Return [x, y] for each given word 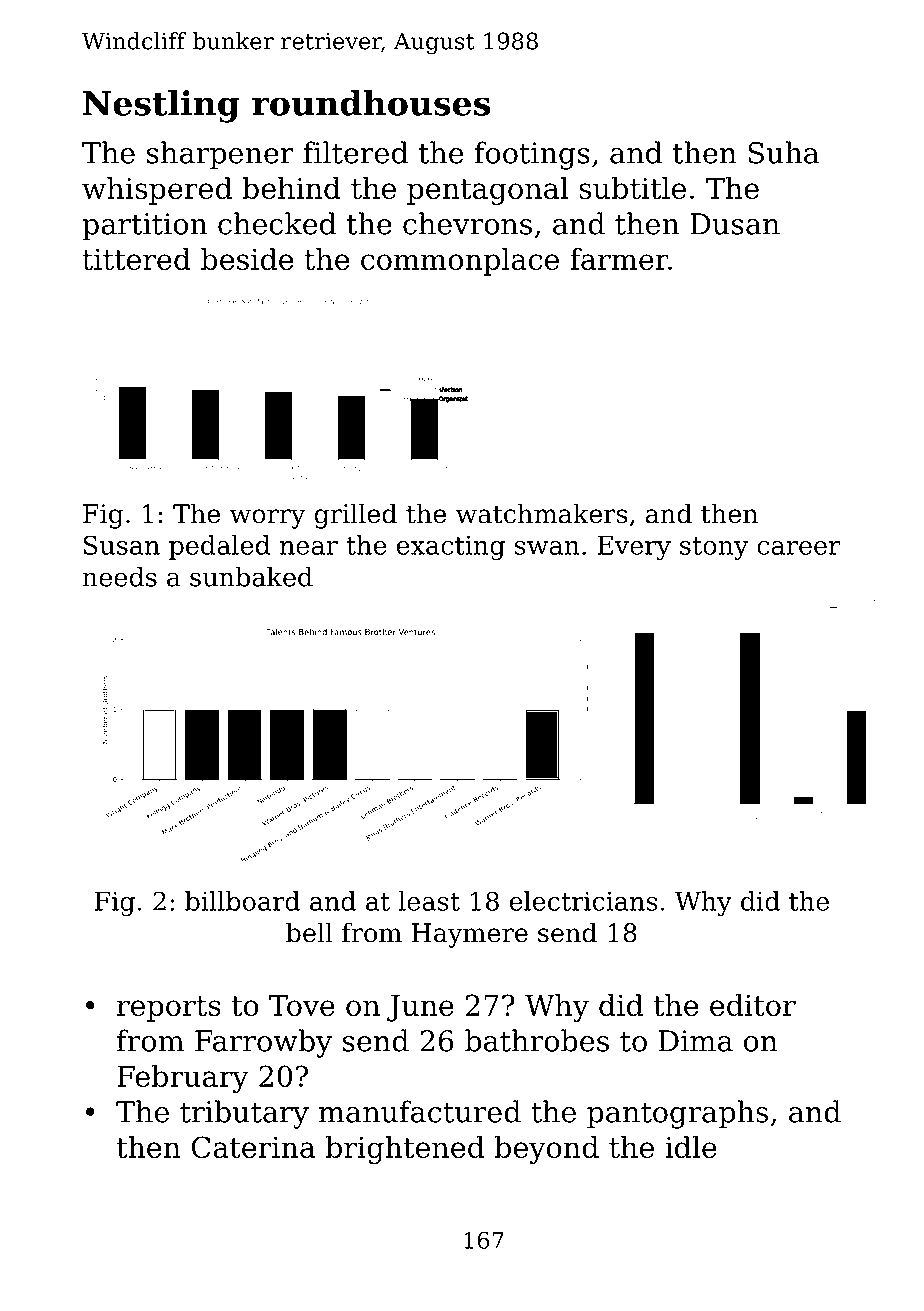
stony [714, 548]
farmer [619, 259]
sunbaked [251, 577]
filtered [355, 152]
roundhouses [371, 103]
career [798, 548]
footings [532, 155]
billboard [242, 901]
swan [547, 548]
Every [634, 548]
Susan [122, 545]
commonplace [460, 262]
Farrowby [263, 1043]
